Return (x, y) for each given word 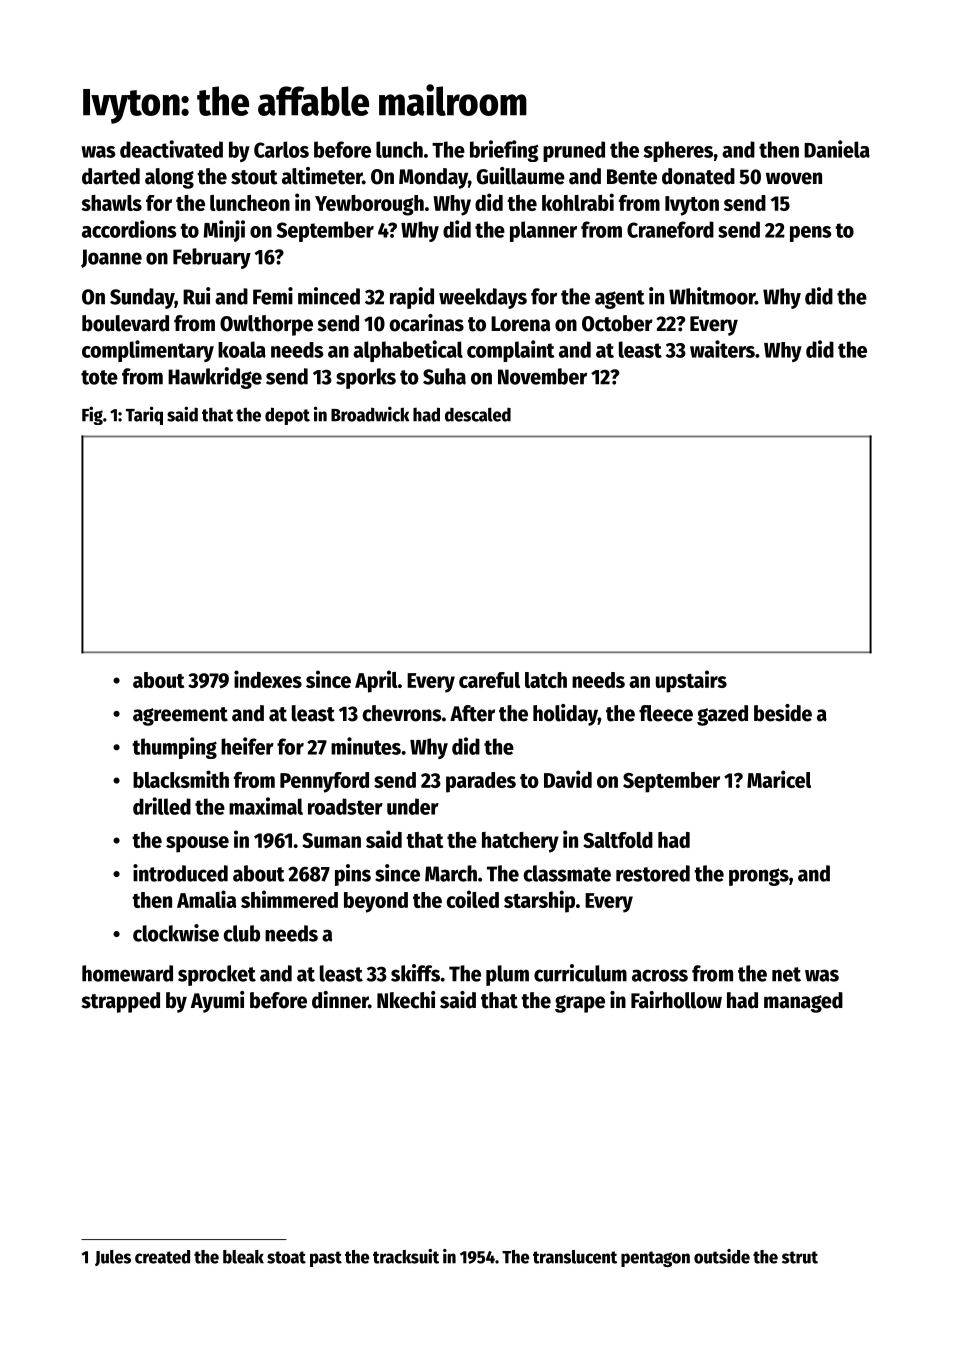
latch (546, 680)
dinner (340, 1000)
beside (783, 713)
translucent (575, 1257)
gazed (722, 715)
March (451, 873)
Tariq (144, 415)
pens (811, 234)
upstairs (691, 681)
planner (543, 231)
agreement (180, 716)
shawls (111, 203)
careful (489, 680)
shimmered (289, 899)
